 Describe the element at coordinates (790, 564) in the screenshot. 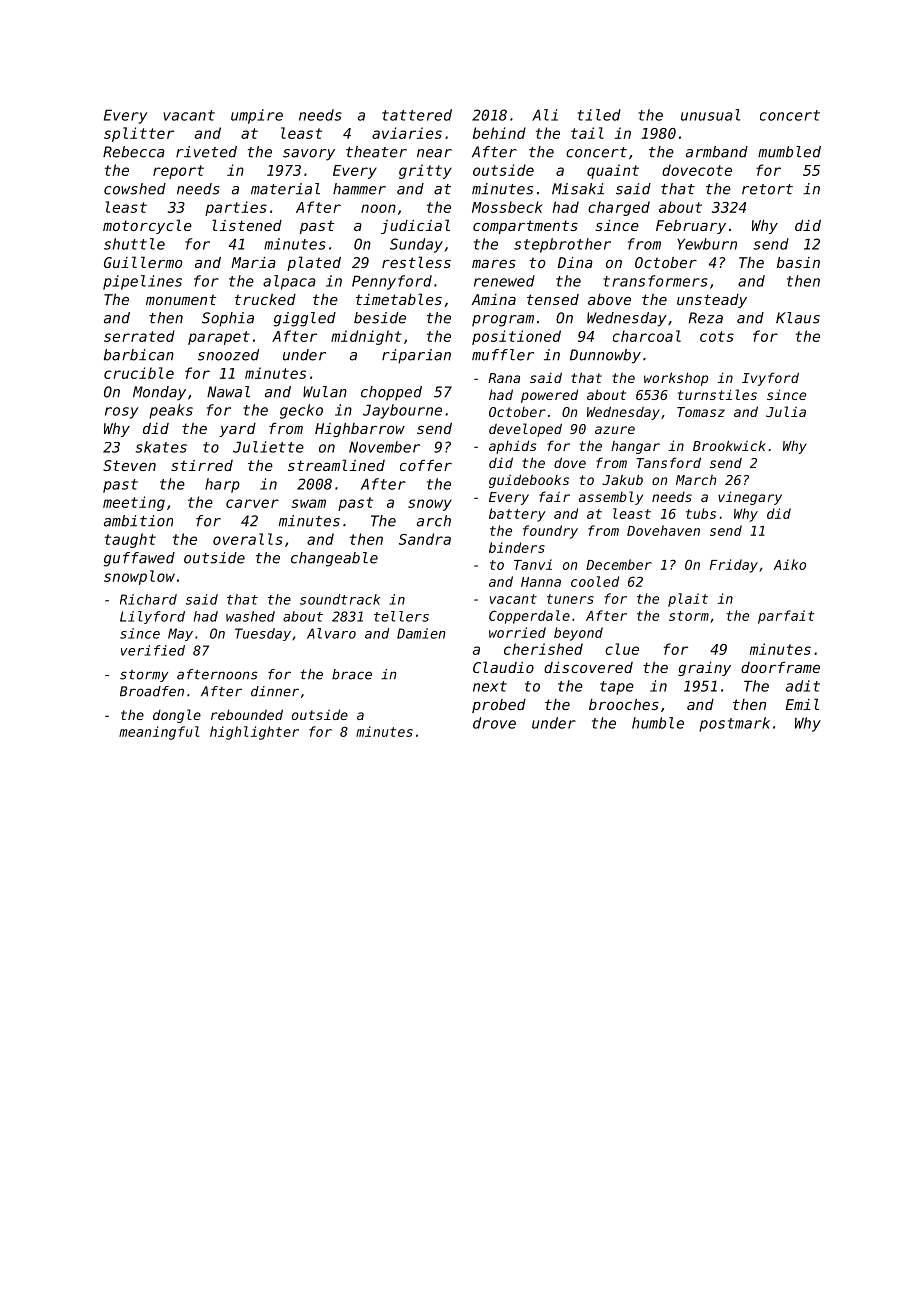

I see `Aiko` at that location.
